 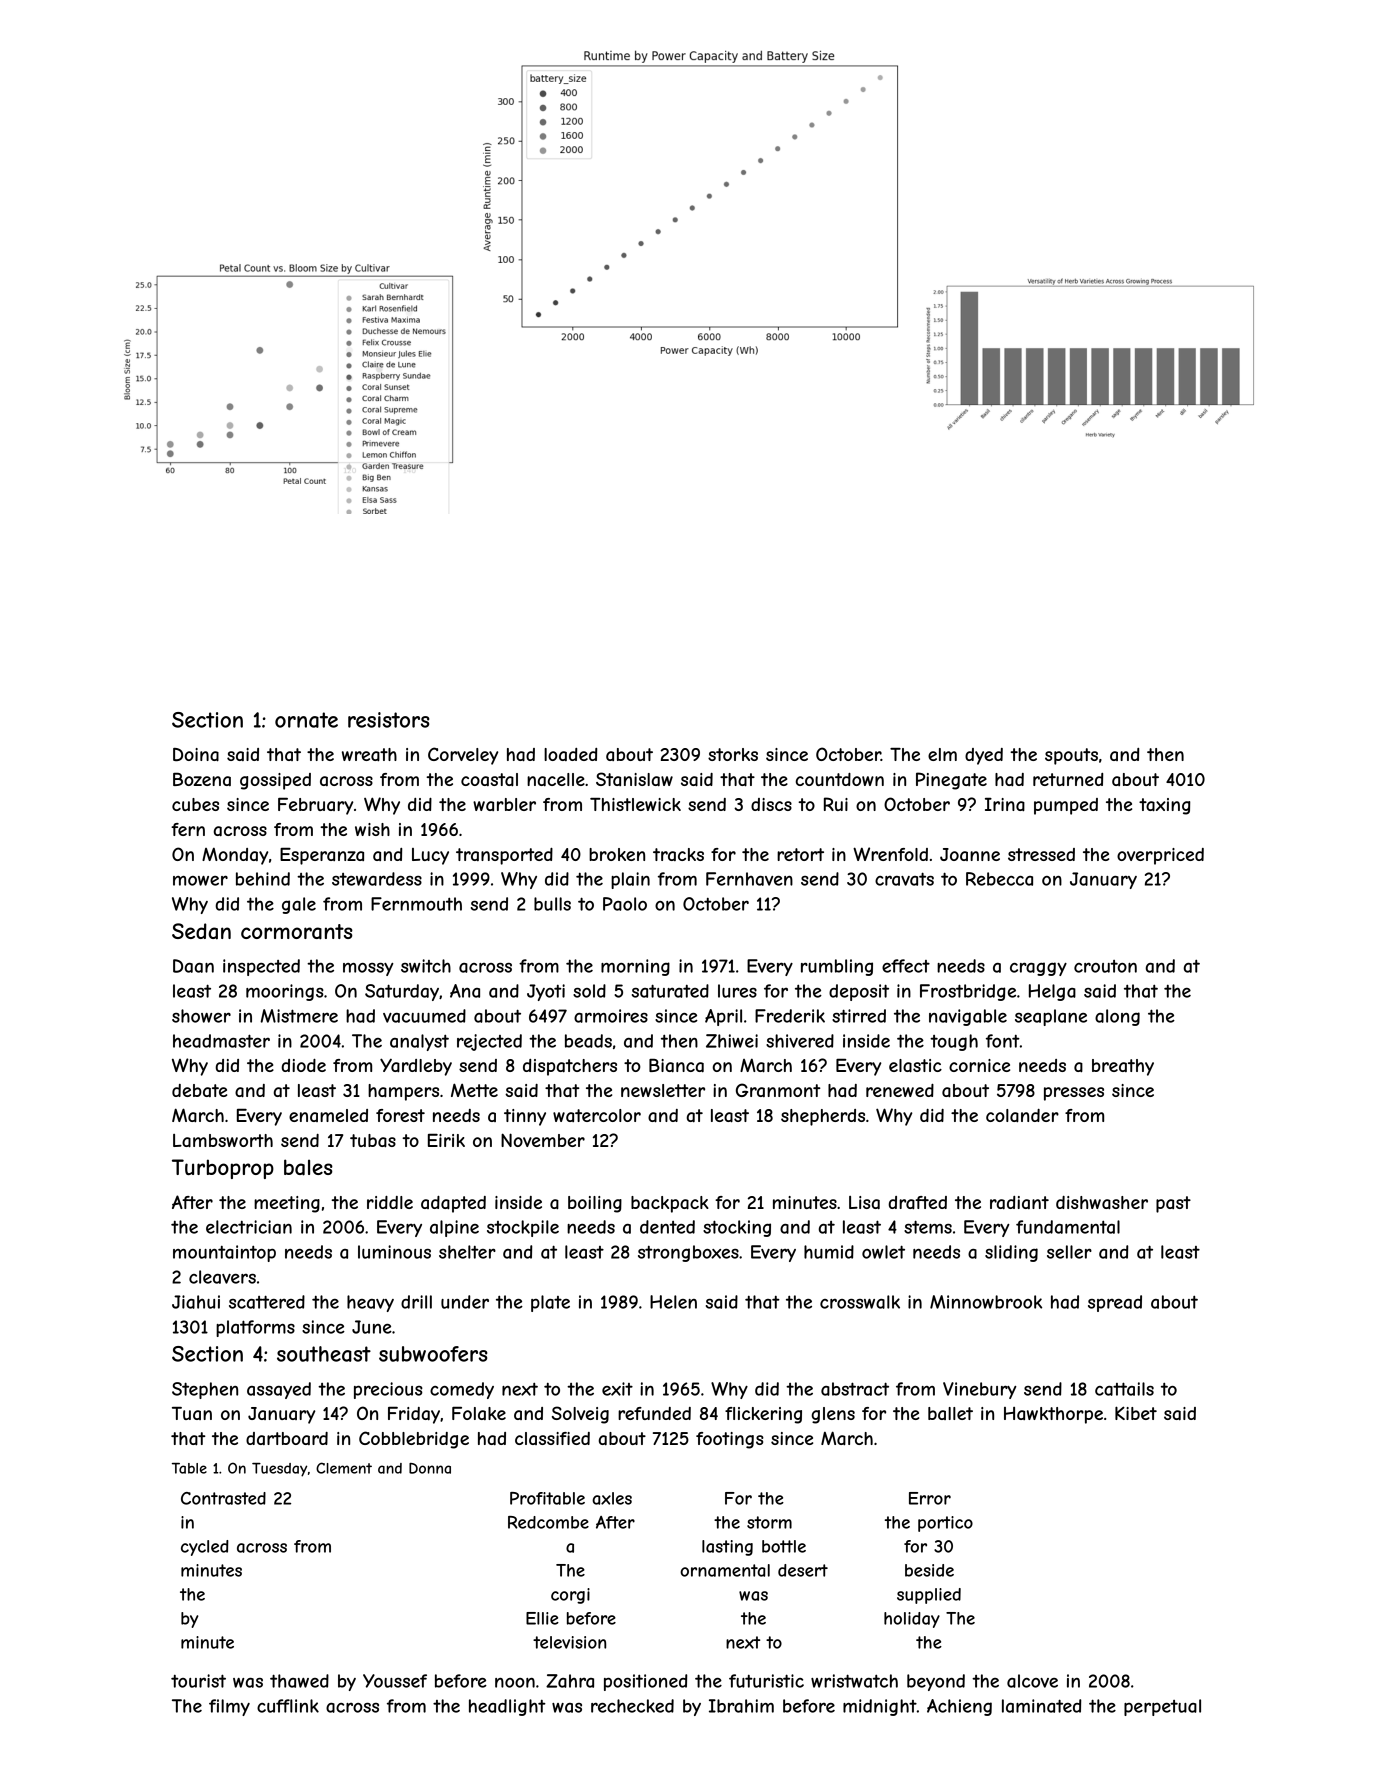 I want to click on elm, so click(x=942, y=754).
